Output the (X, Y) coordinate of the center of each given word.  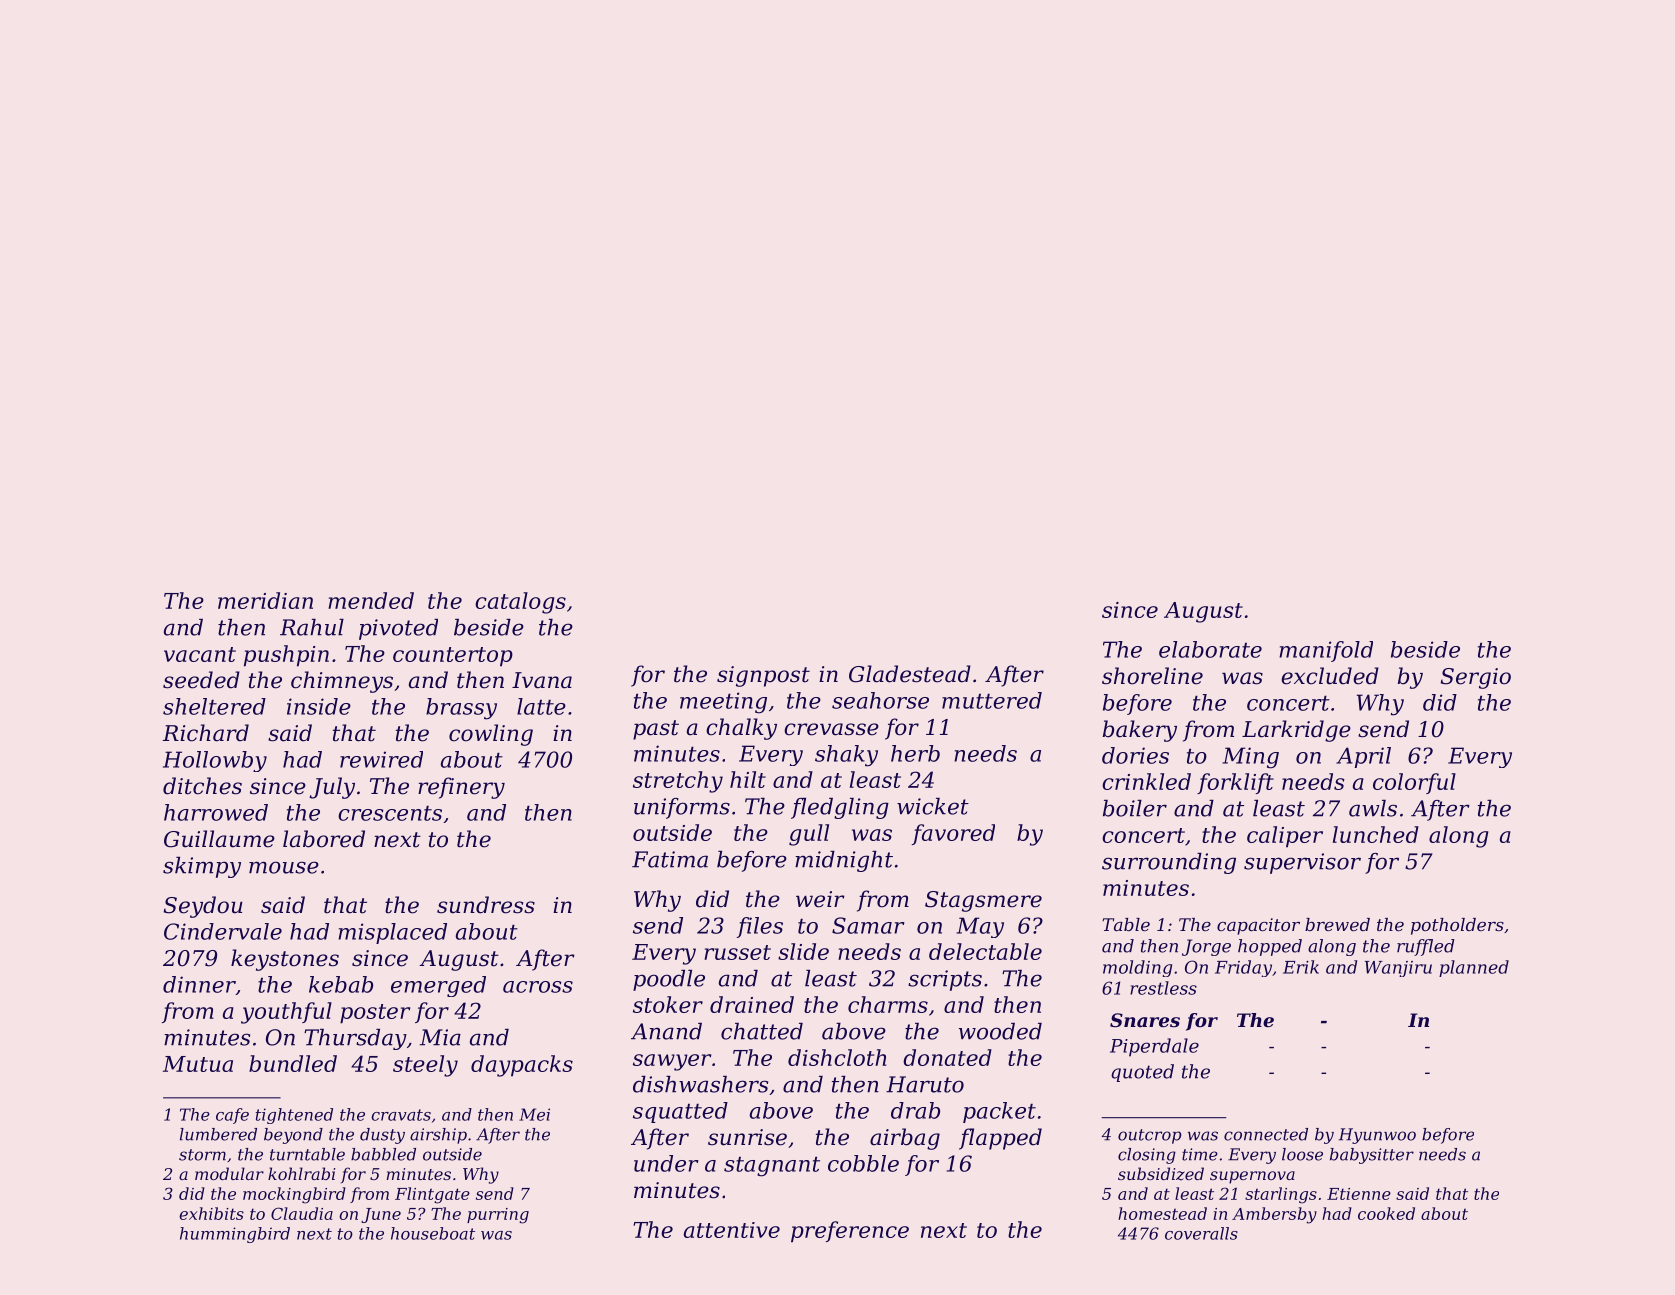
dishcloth (837, 1057)
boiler (1135, 808)
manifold (1326, 651)
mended (371, 600)
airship (438, 1136)
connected (1266, 1134)
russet (737, 952)
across (538, 987)
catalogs (520, 603)
